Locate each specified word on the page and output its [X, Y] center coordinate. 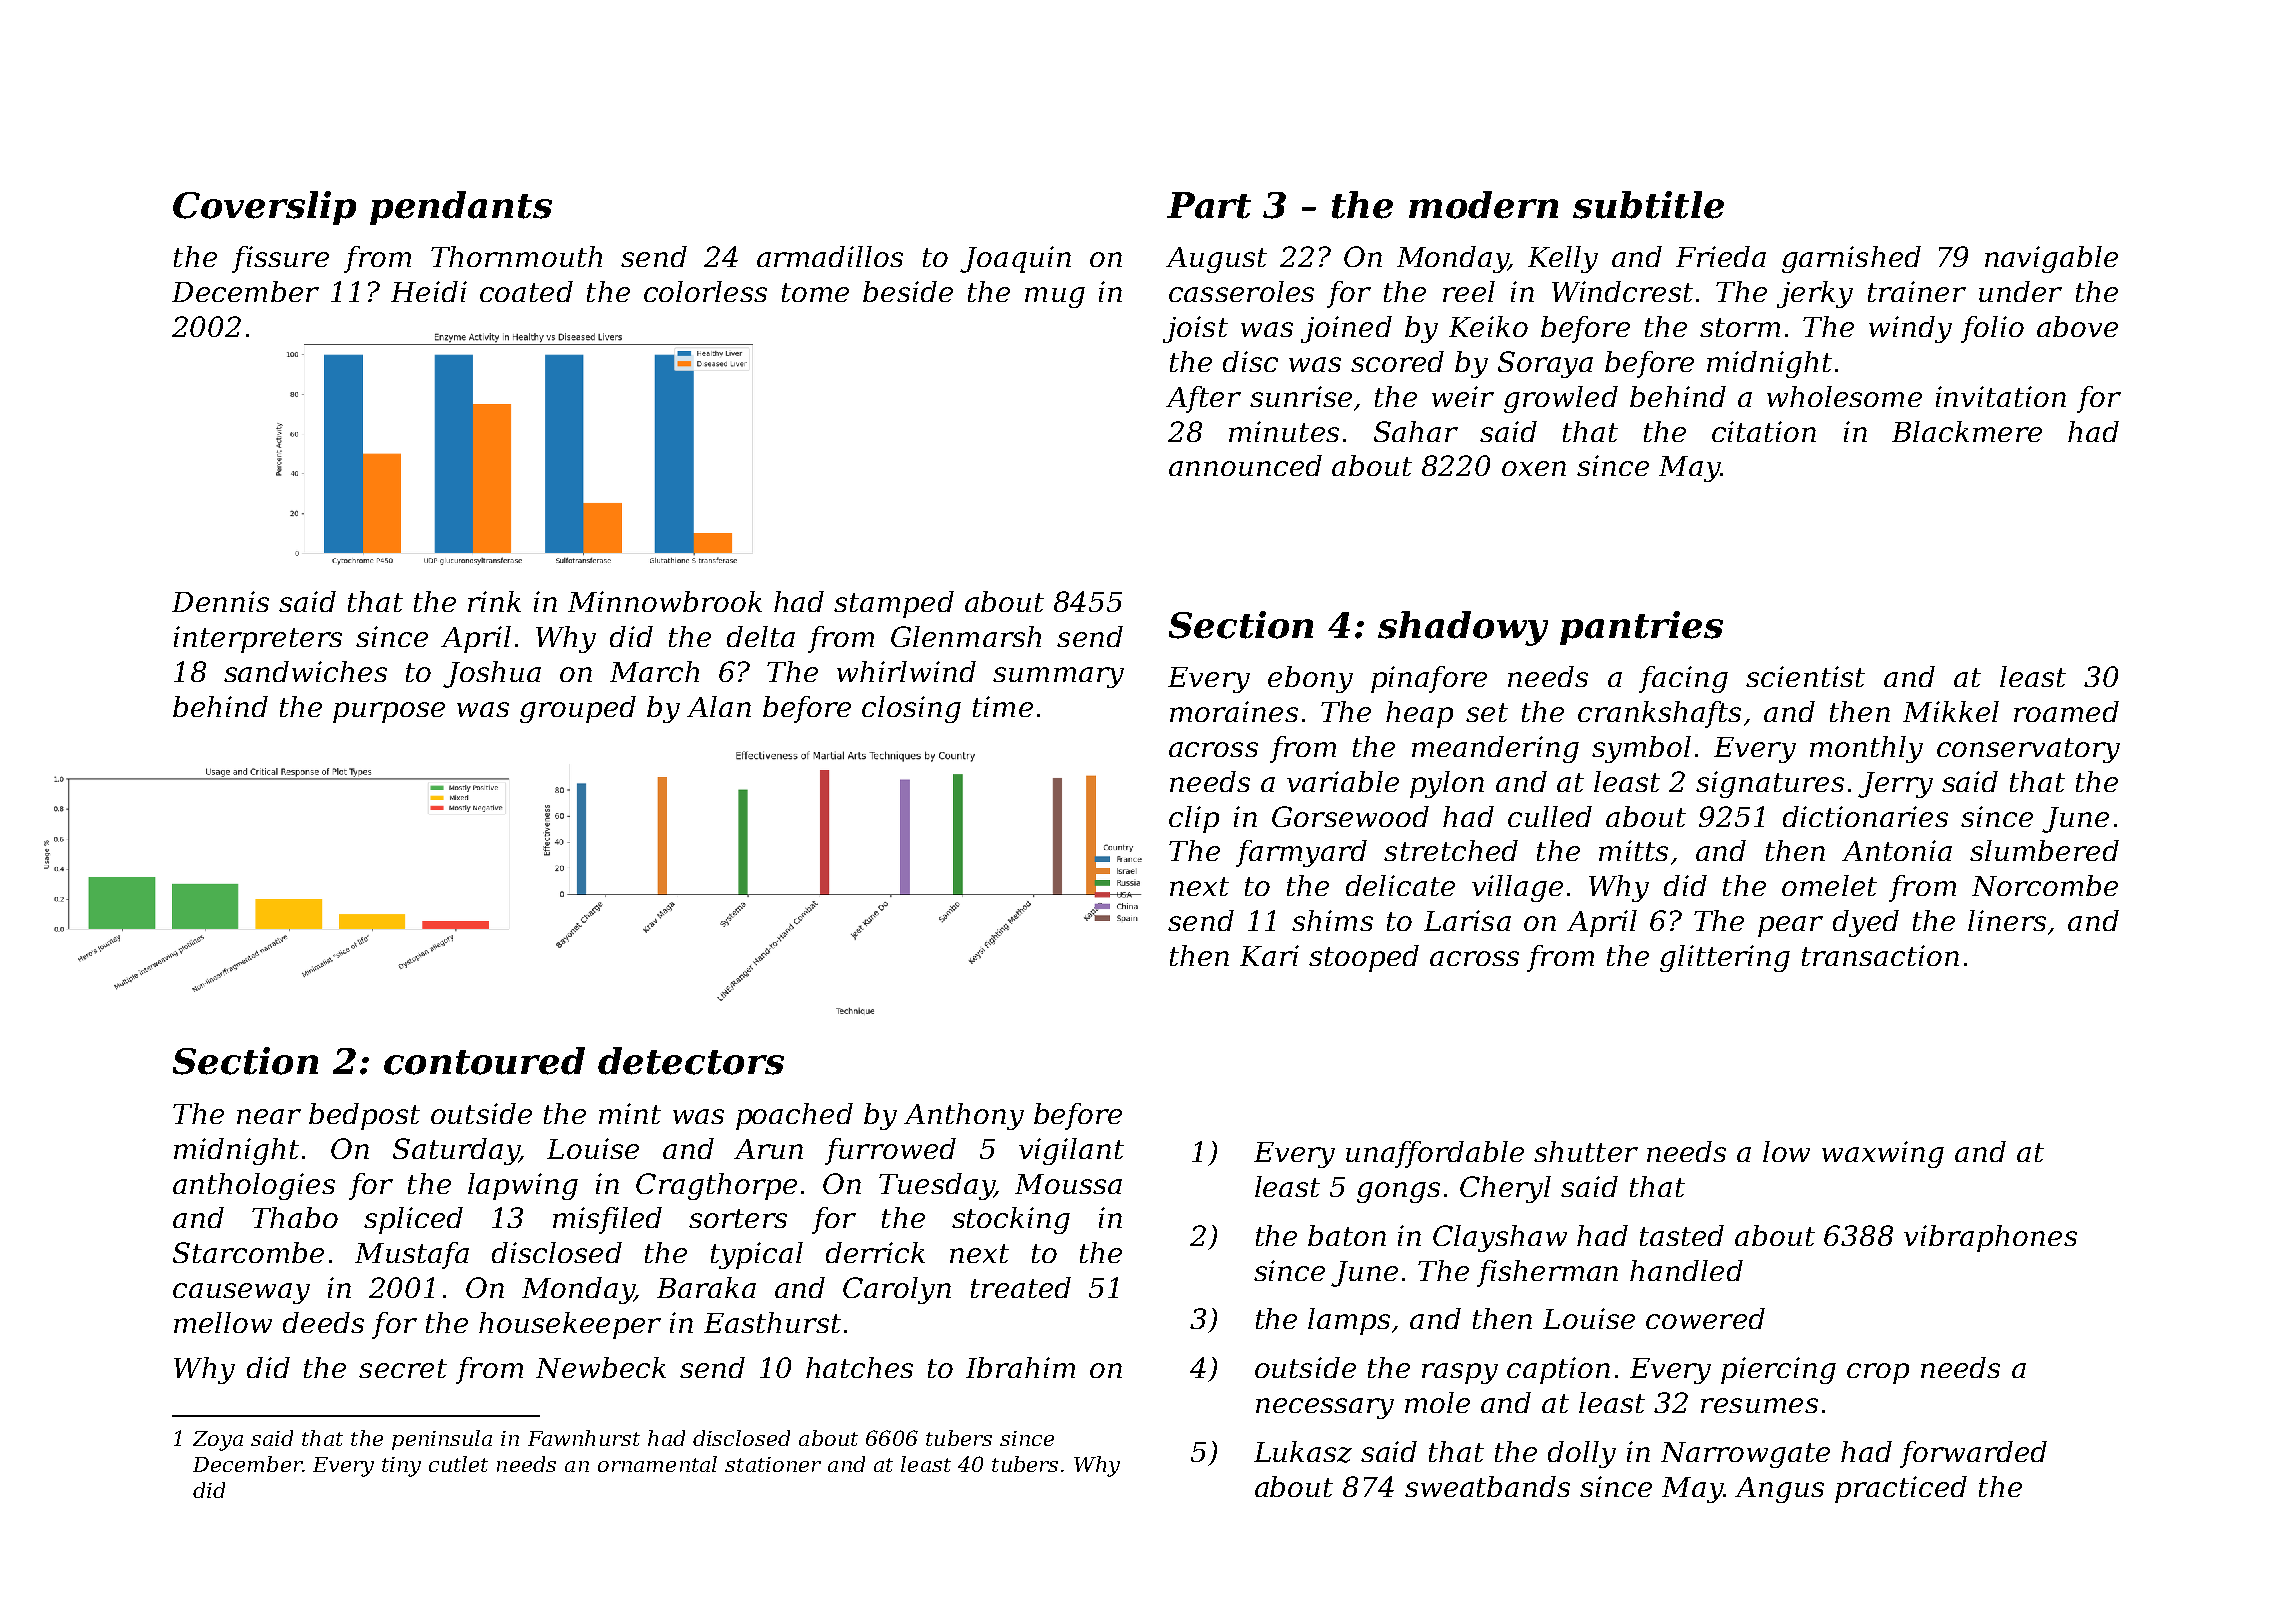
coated [526, 291]
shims [1332, 920]
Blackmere [1967, 431]
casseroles [1241, 291]
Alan [719, 706]
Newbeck [601, 1367]
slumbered [2044, 850]
